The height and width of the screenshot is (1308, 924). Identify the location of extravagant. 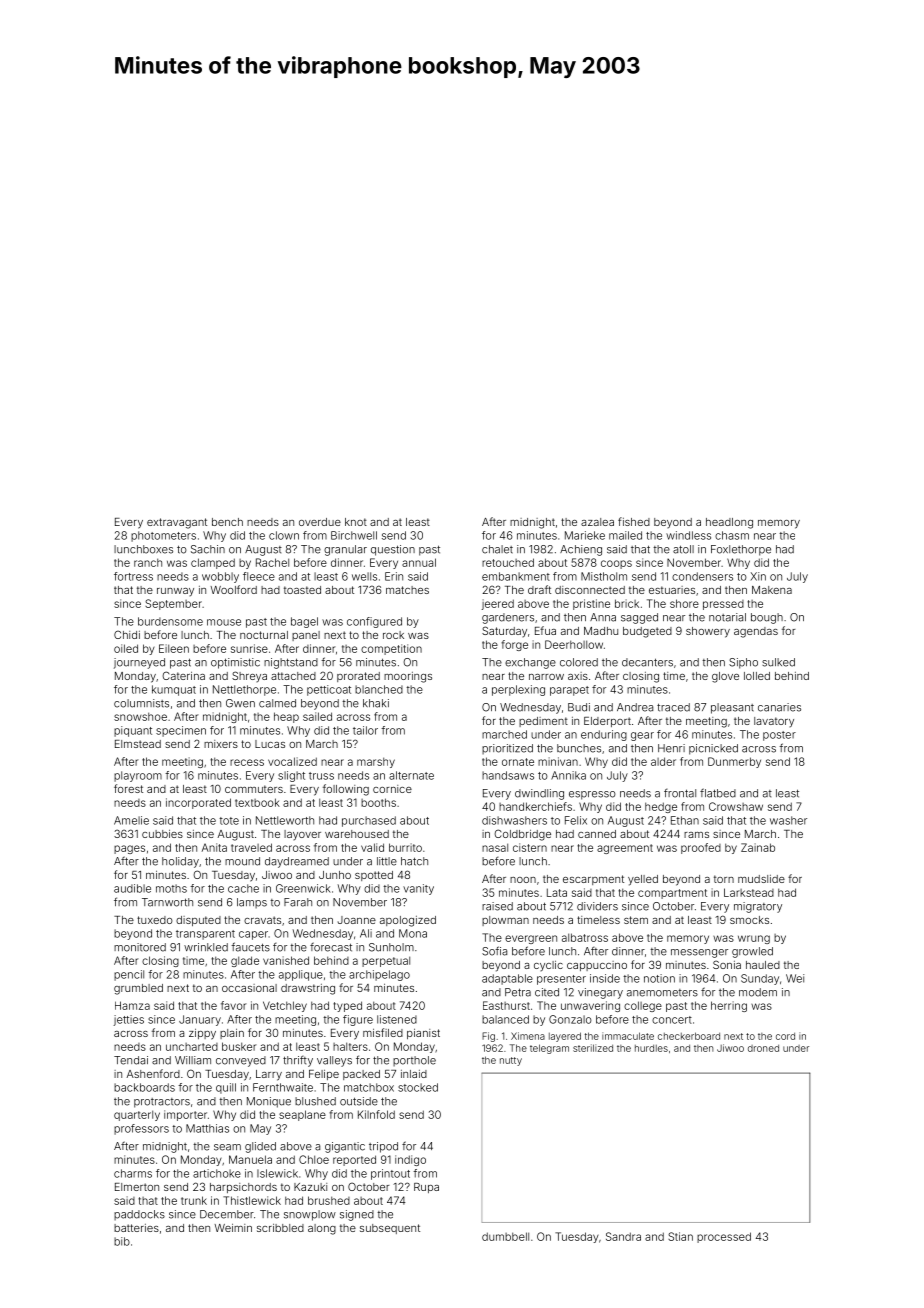
(177, 523).
